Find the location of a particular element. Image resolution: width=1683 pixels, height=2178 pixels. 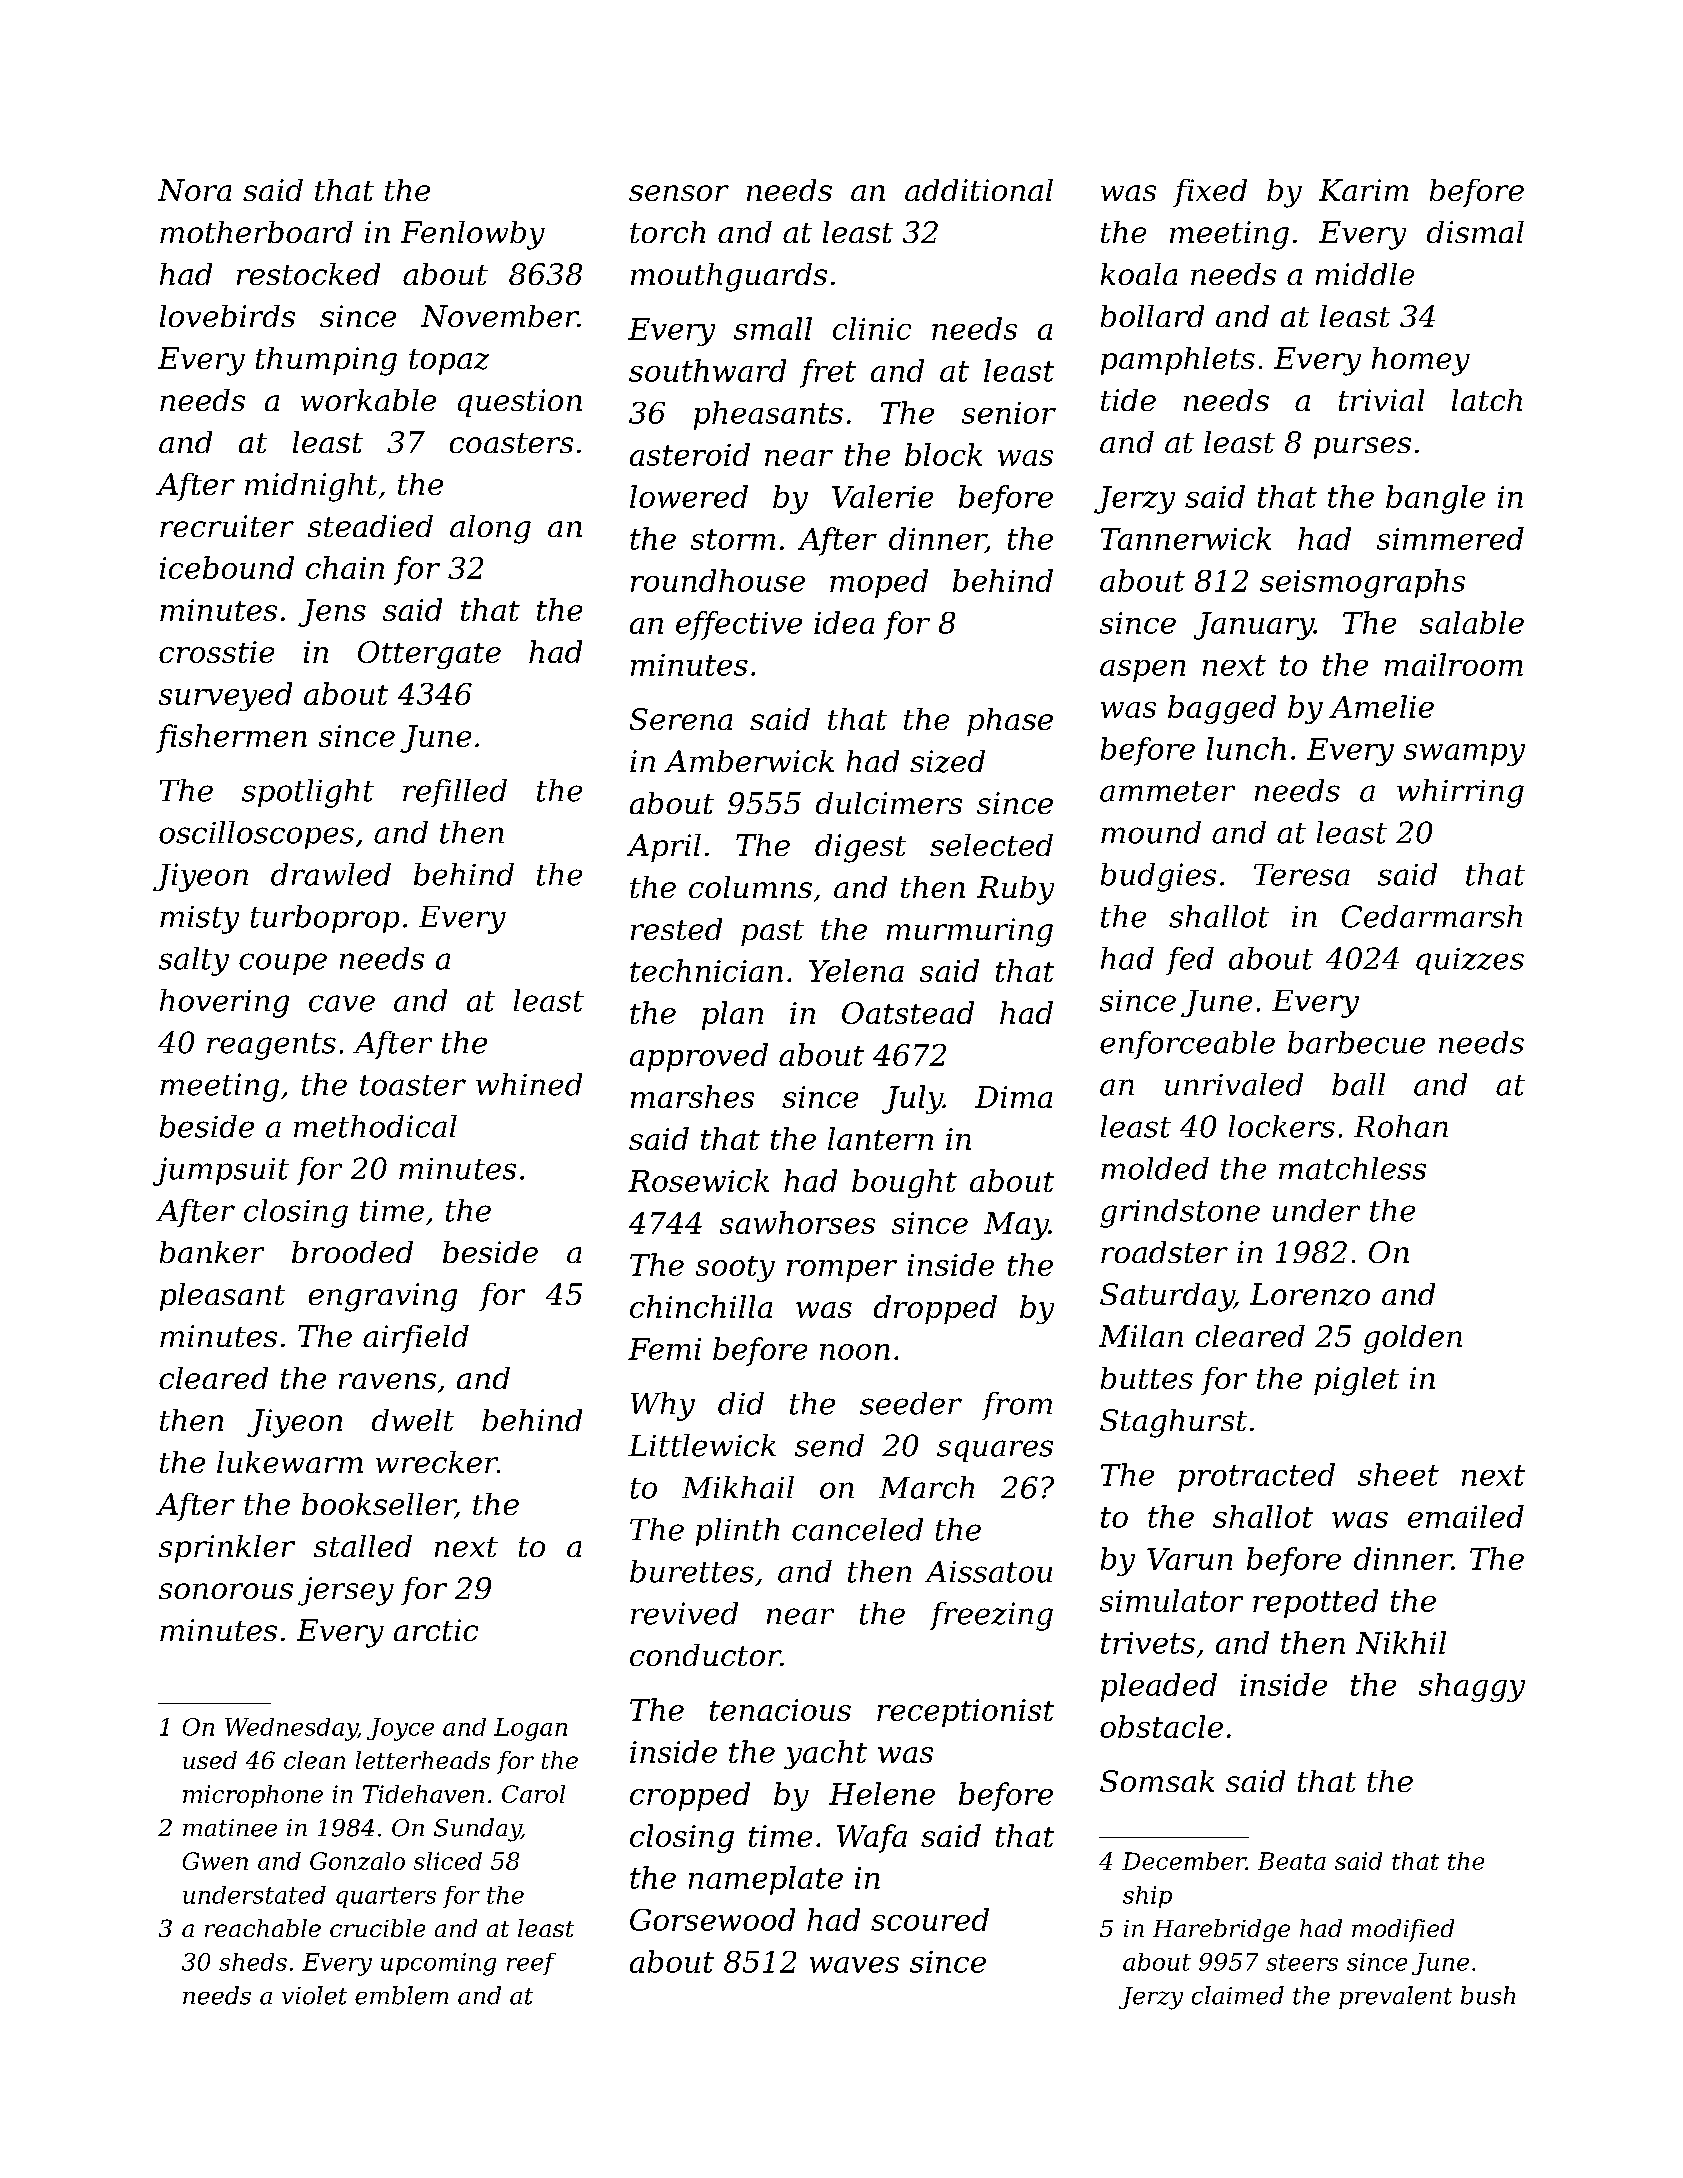

Karim is located at coordinates (1363, 190).
